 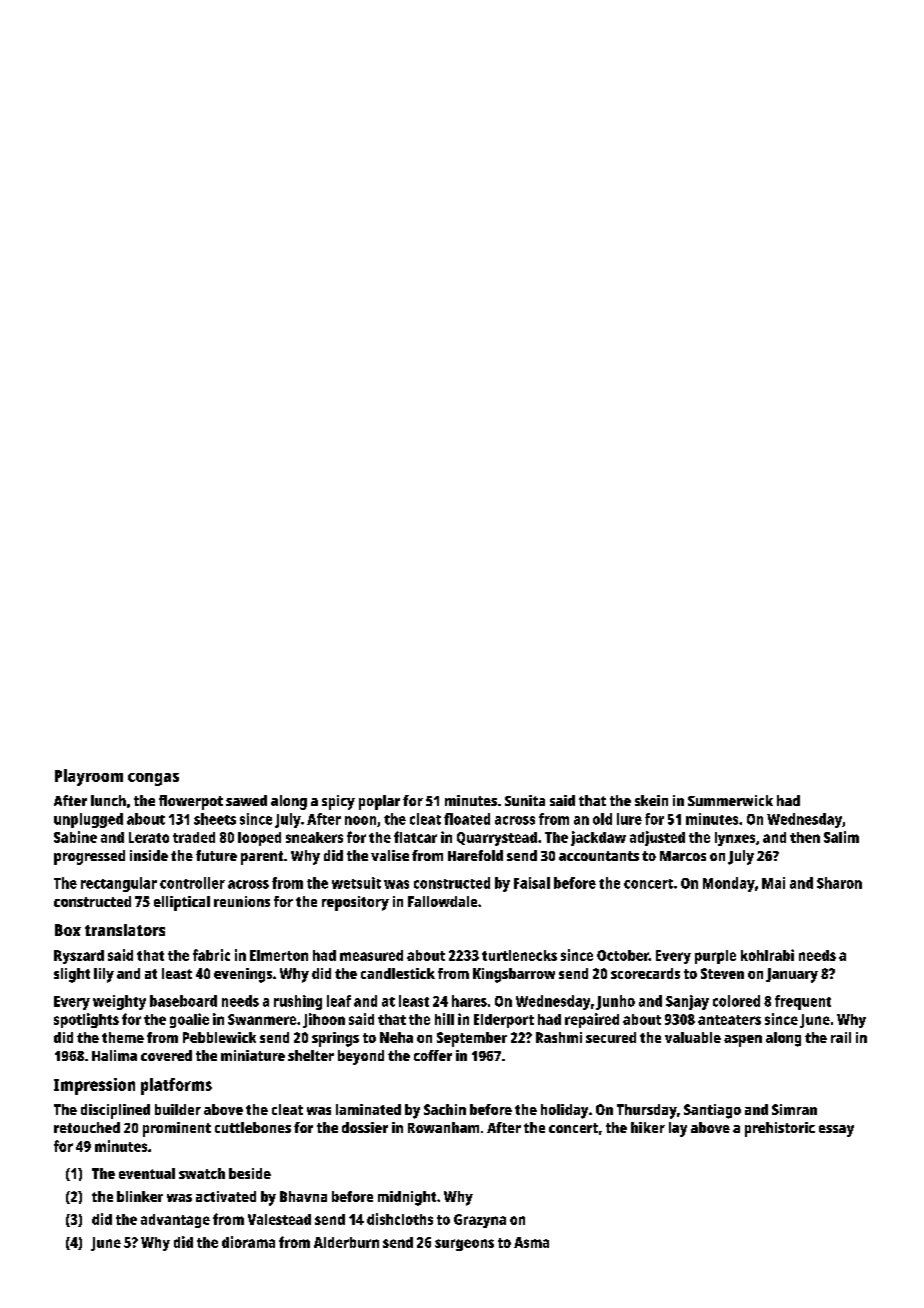 I want to click on Summerwick, so click(x=730, y=800).
